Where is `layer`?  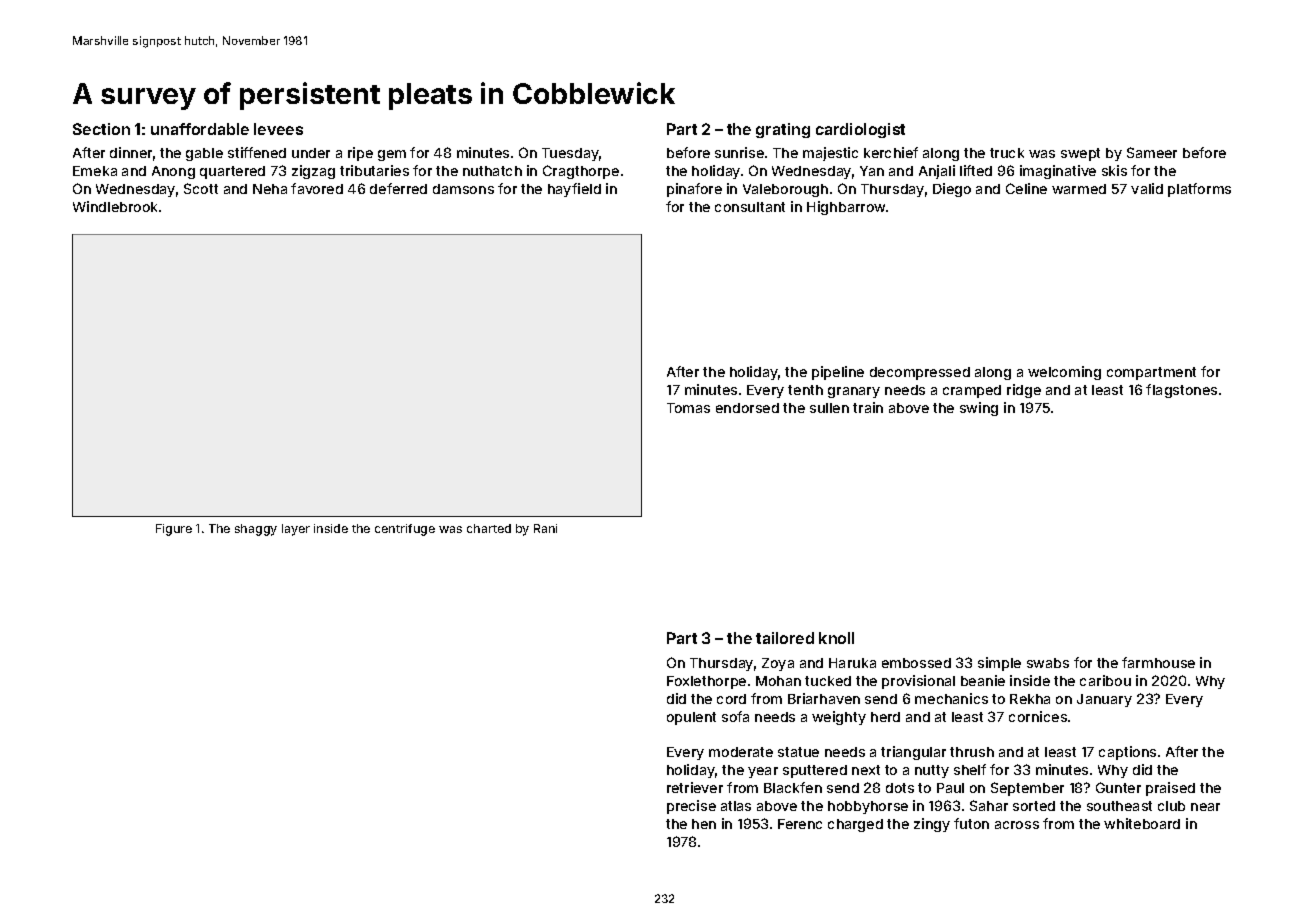
layer is located at coordinates (296, 530).
